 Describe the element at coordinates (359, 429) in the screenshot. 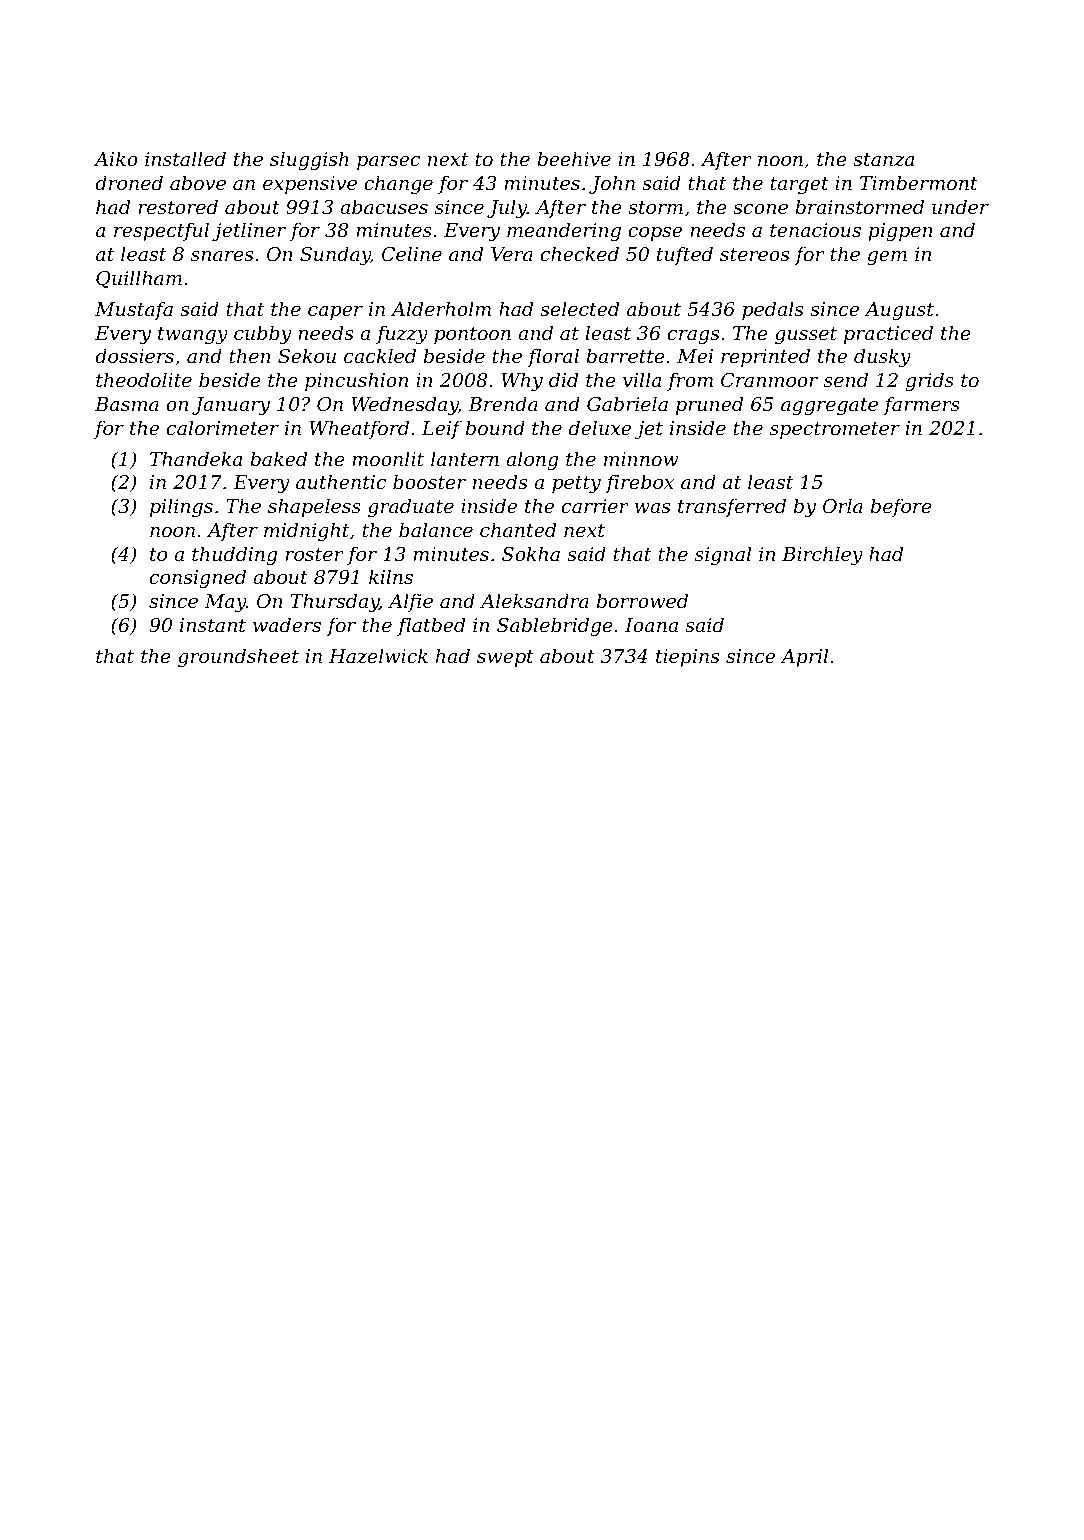

I see `Wheatford` at that location.
